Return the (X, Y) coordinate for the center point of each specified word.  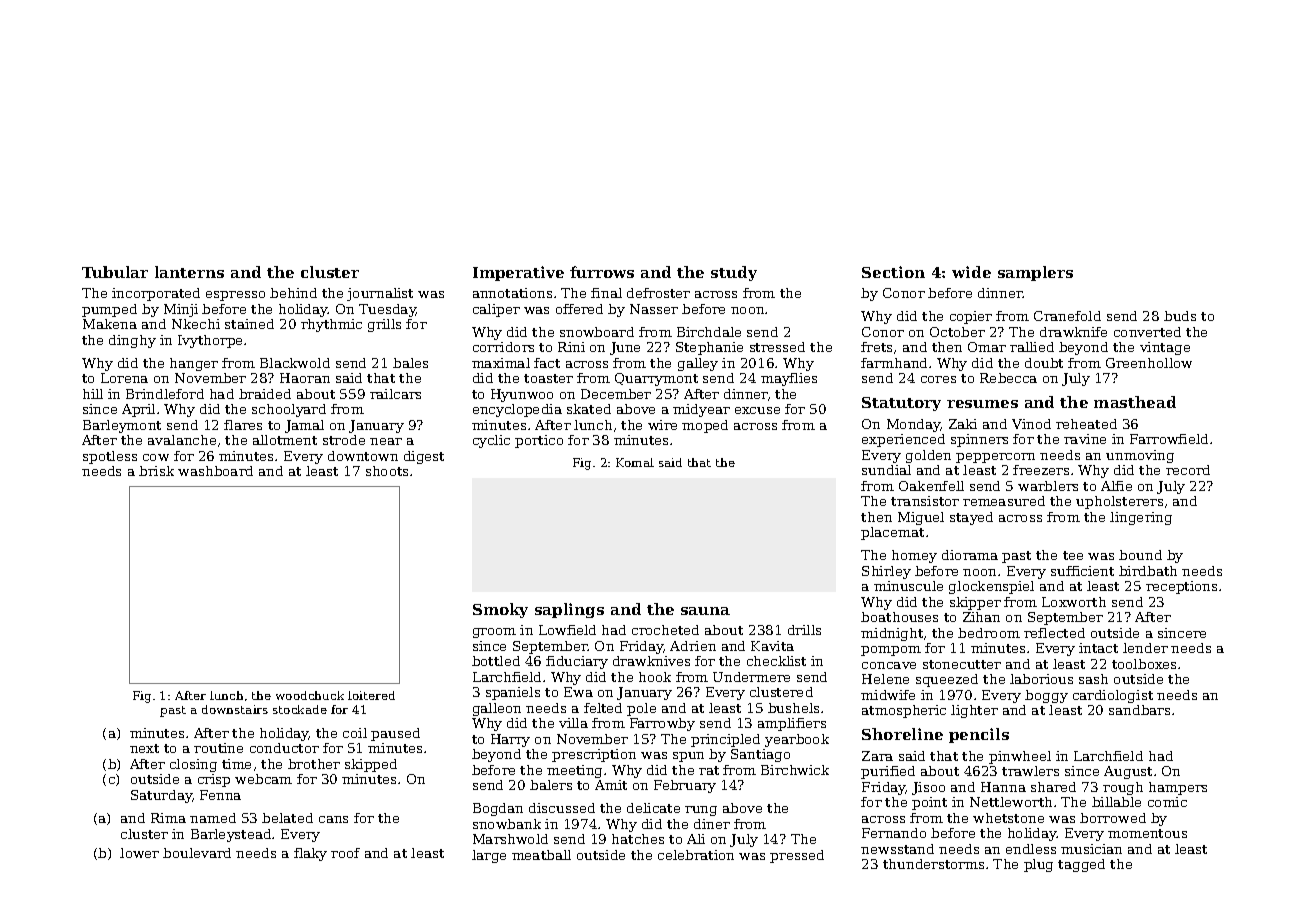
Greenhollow (1149, 363)
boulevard (197, 853)
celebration (696, 855)
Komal (635, 462)
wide (971, 272)
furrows (602, 272)
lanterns (189, 272)
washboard (215, 471)
